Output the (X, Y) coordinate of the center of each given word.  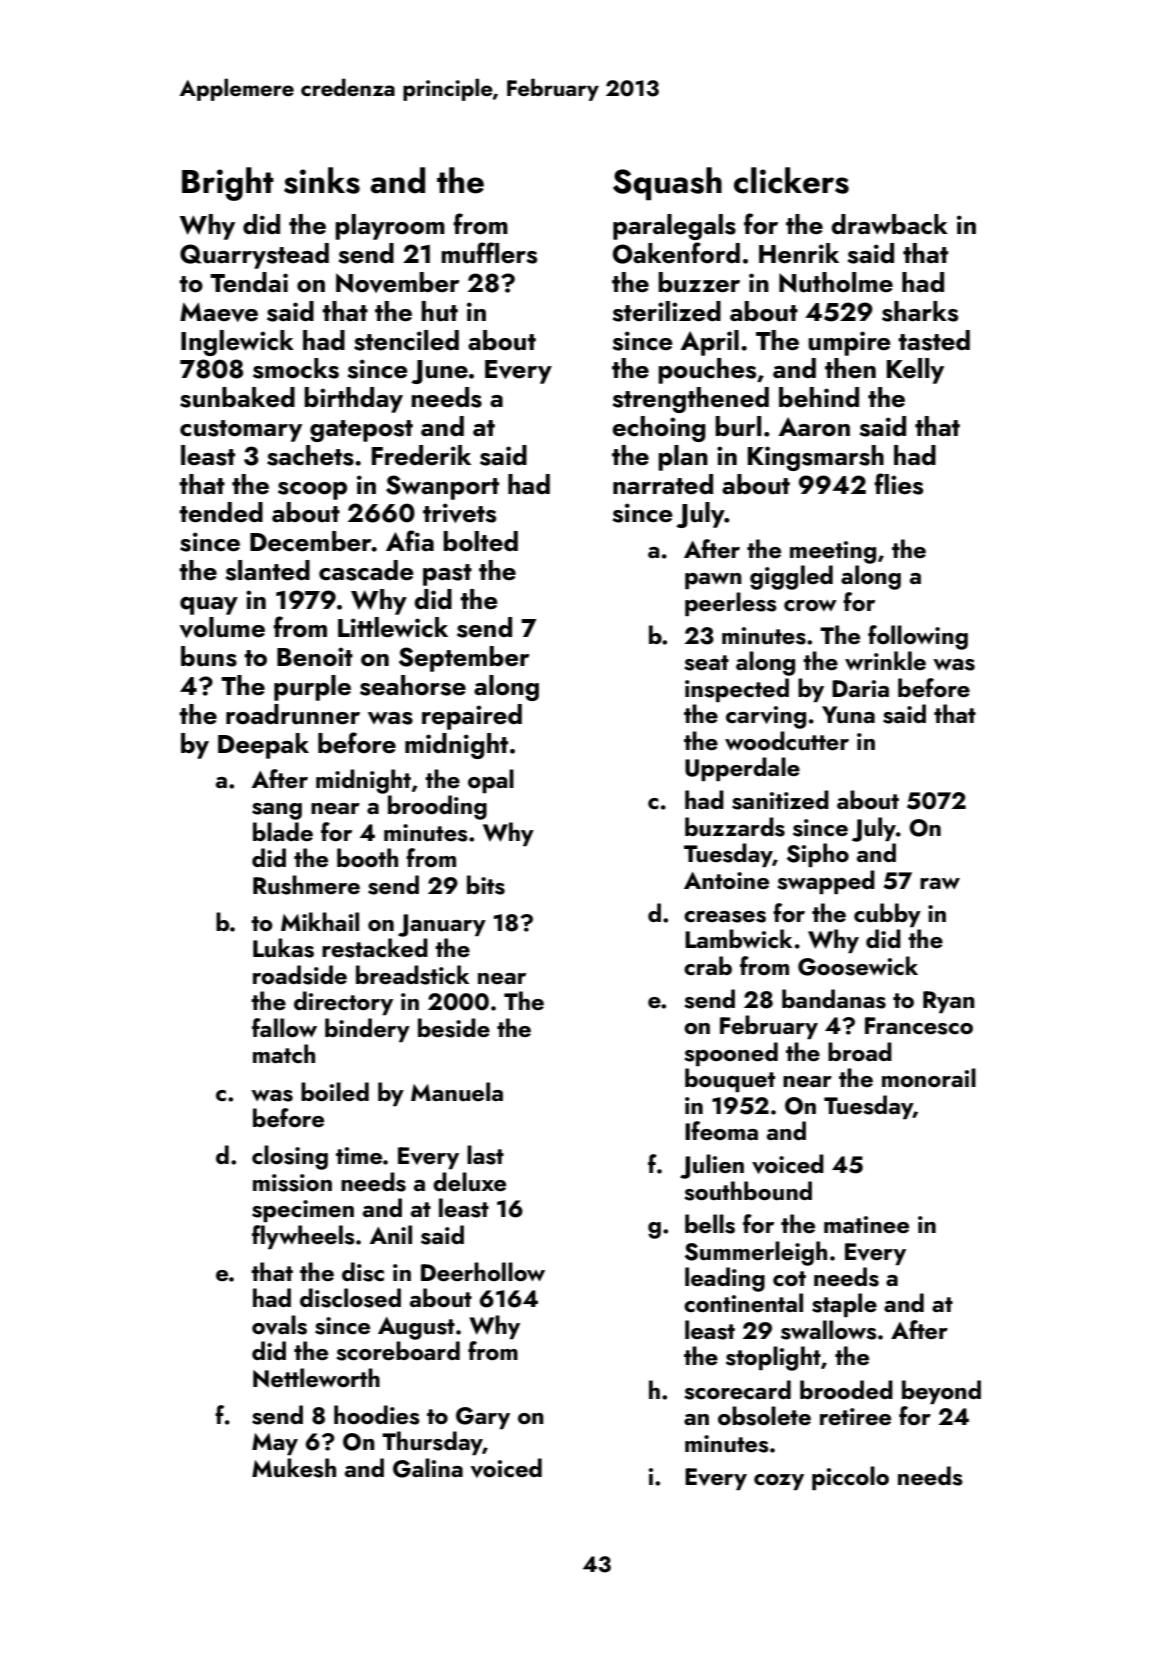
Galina (428, 1468)
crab (708, 965)
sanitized (780, 800)
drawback (889, 224)
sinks (322, 180)
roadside (300, 975)
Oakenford (676, 253)
